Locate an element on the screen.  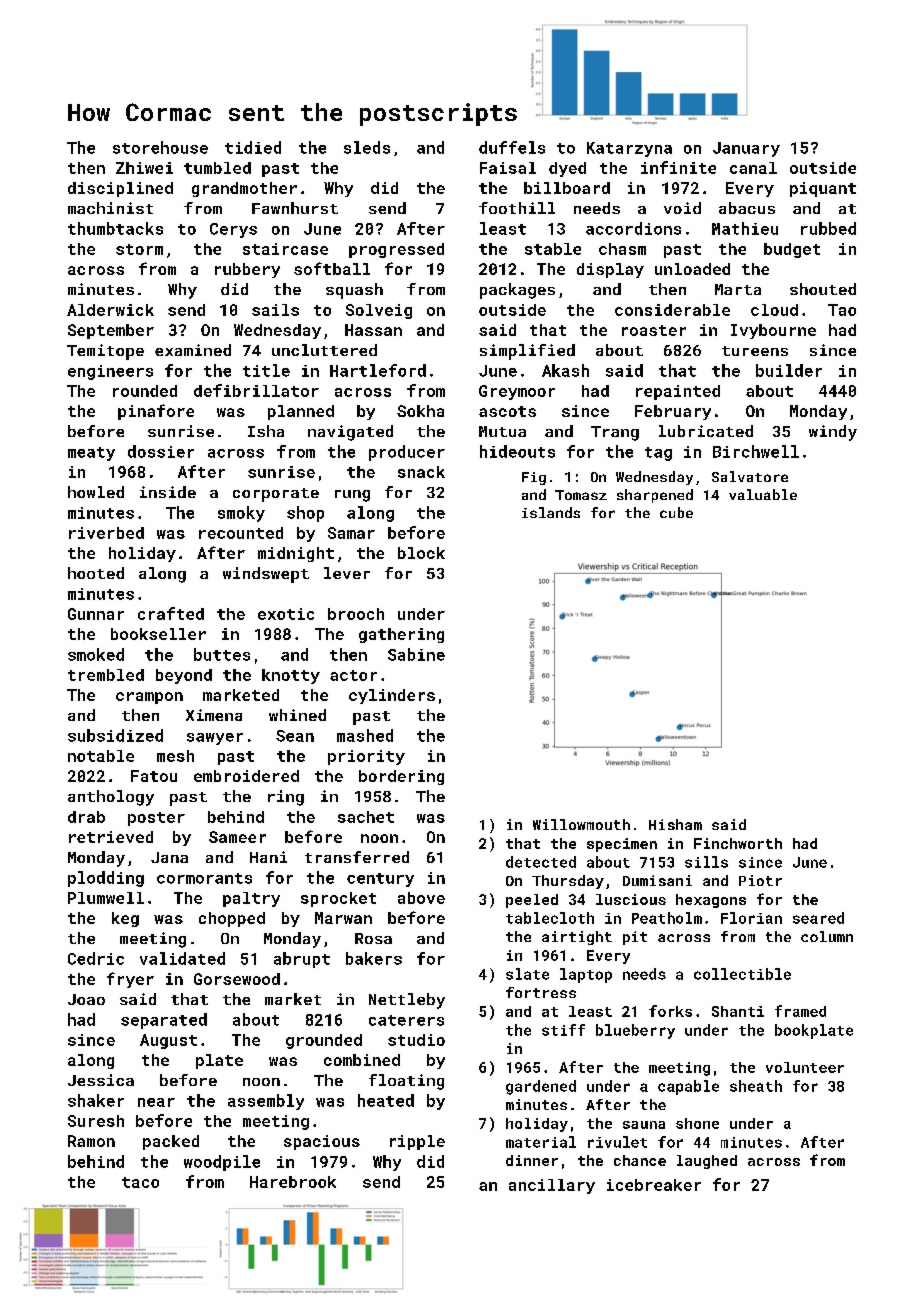
Katarzyna is located at coordinates (629, 149).
